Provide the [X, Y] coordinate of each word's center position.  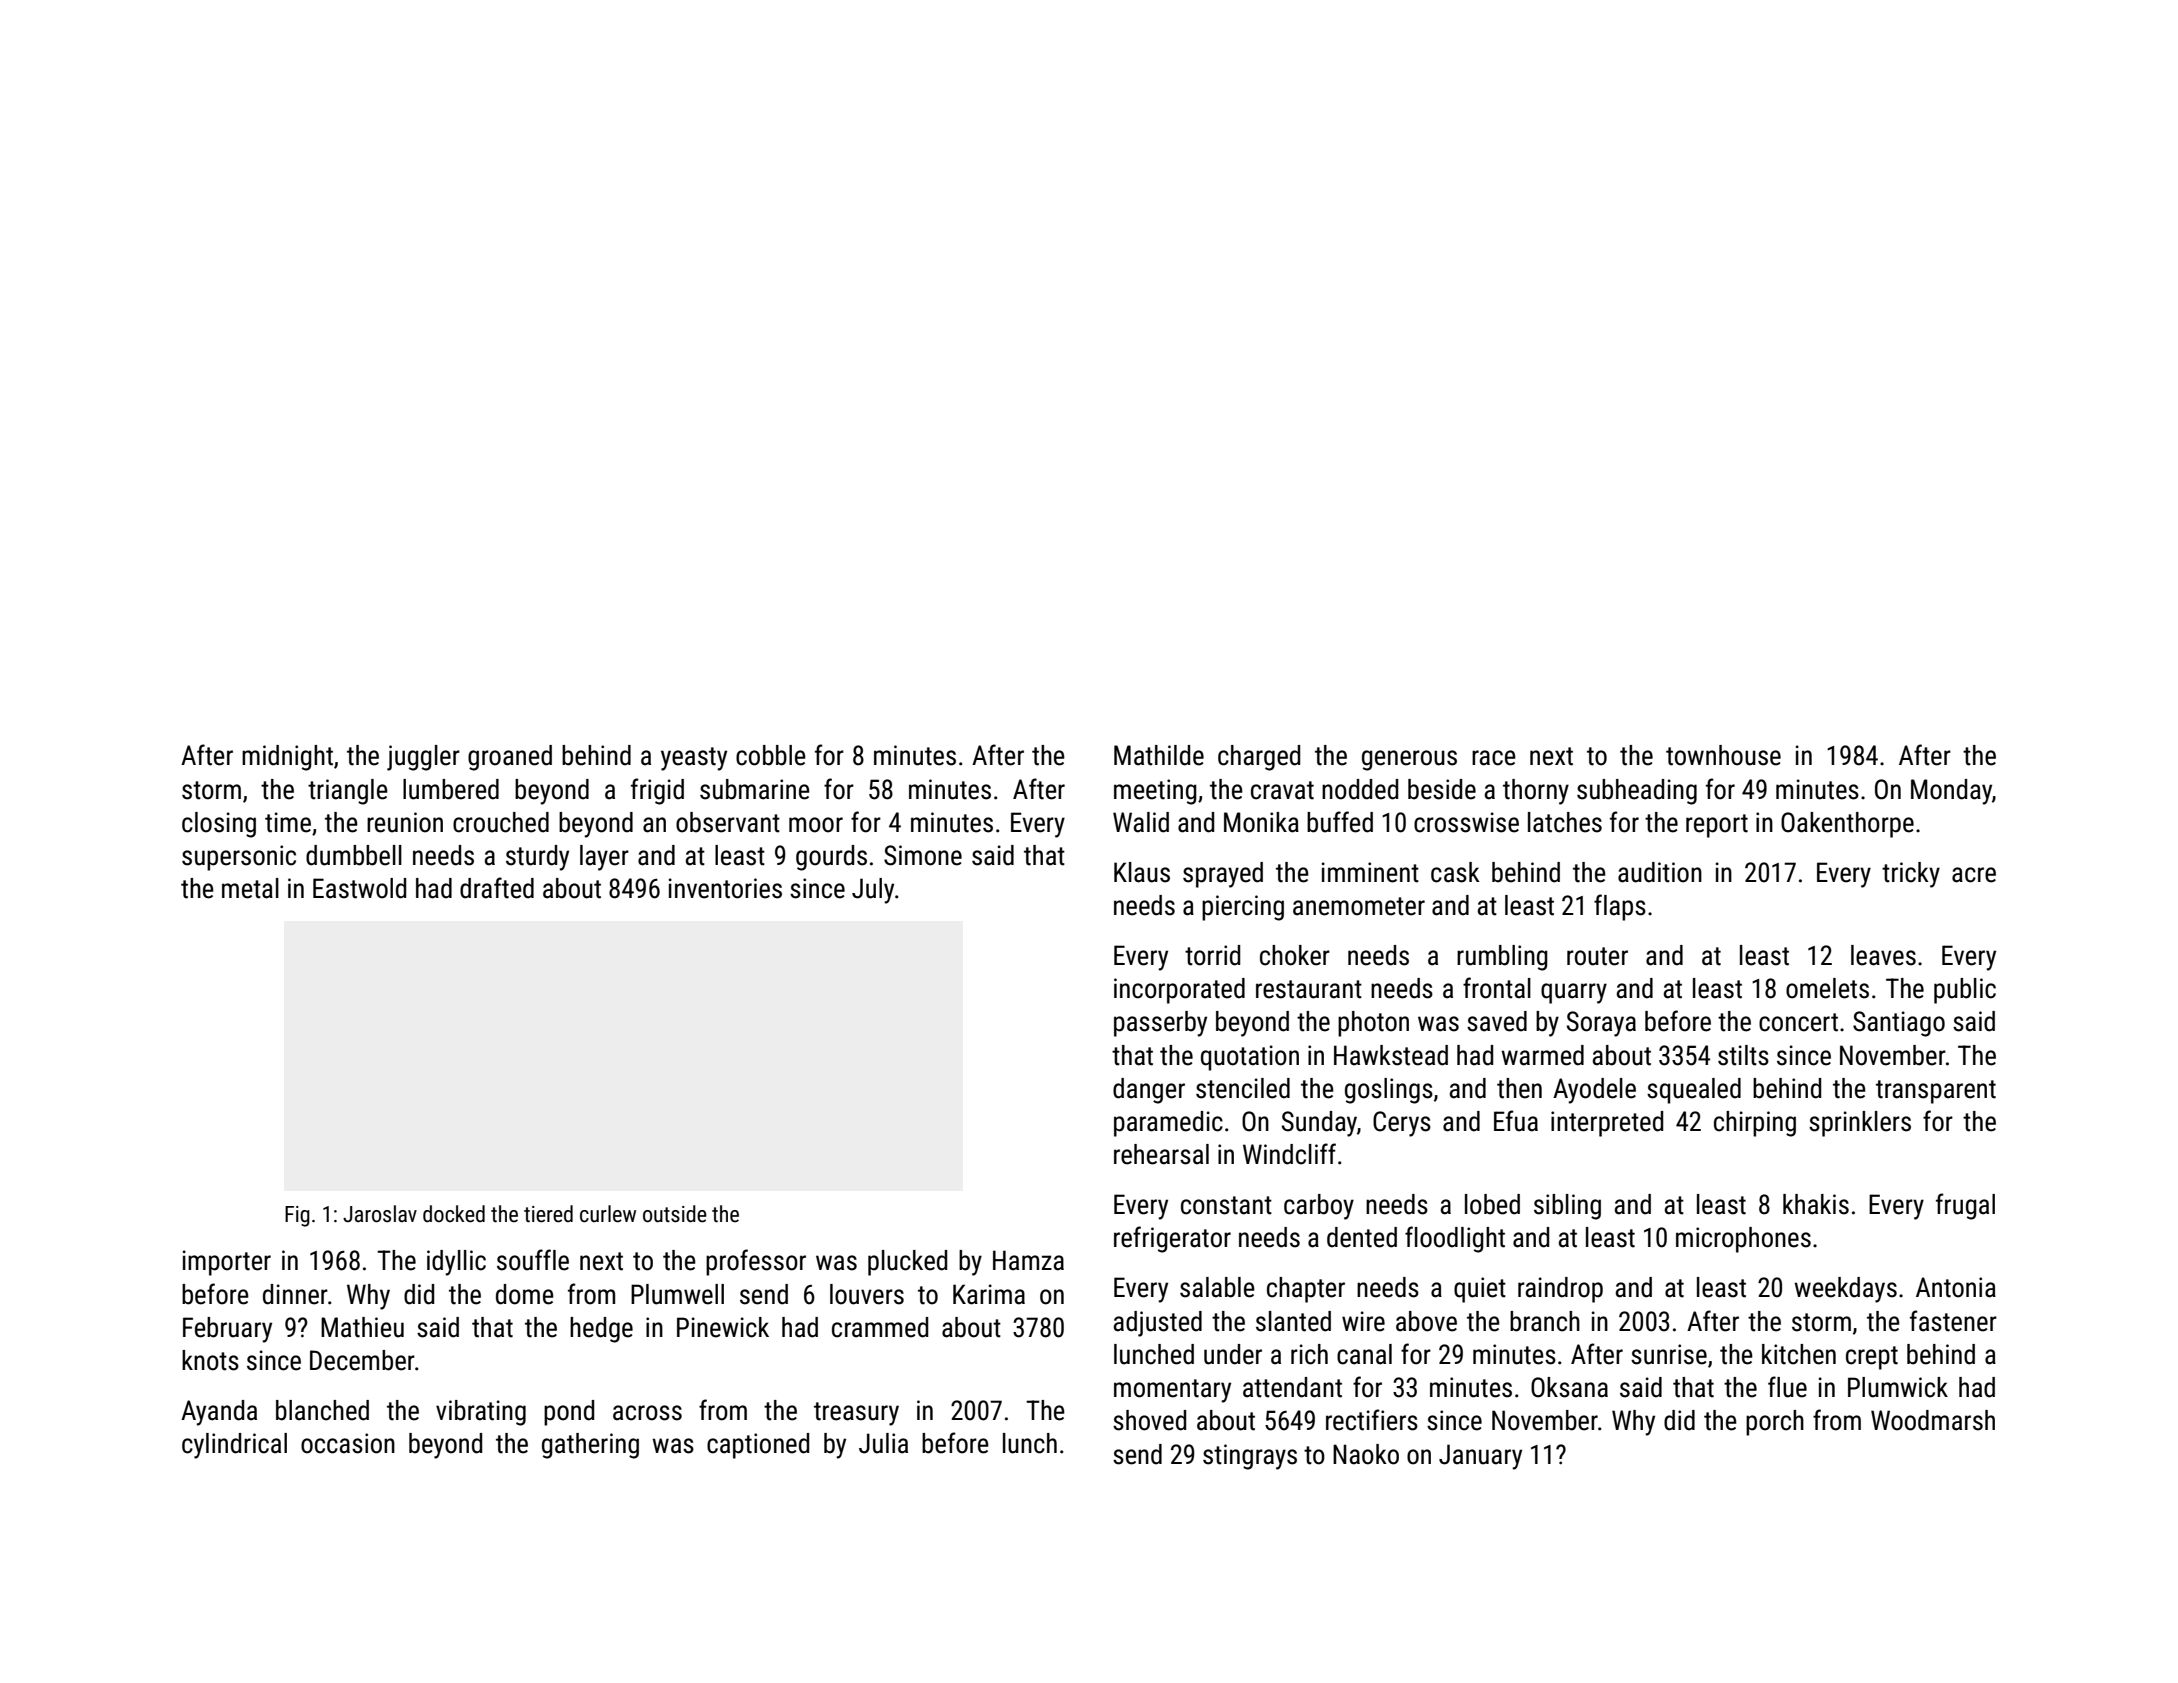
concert [1798, 1022]
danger [1149, 1091]
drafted [497, 888]
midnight [287, 758]
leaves [1883, 955]
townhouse [1723, 755]
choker [1295, 955]
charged [1259, 758]
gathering [590, 1446]
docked [454, 1214]
